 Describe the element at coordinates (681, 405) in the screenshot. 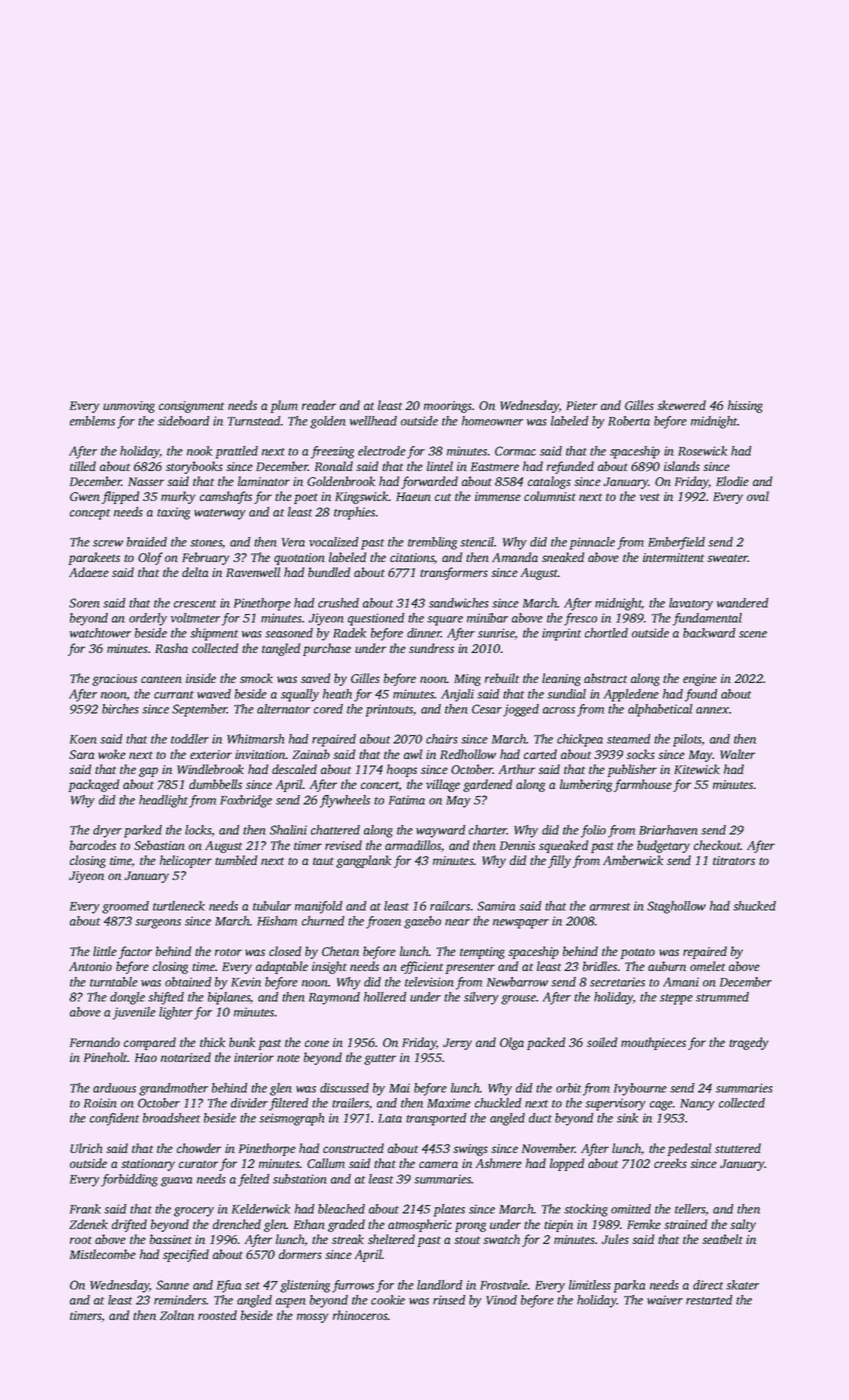

I see `skewered` at that location.
